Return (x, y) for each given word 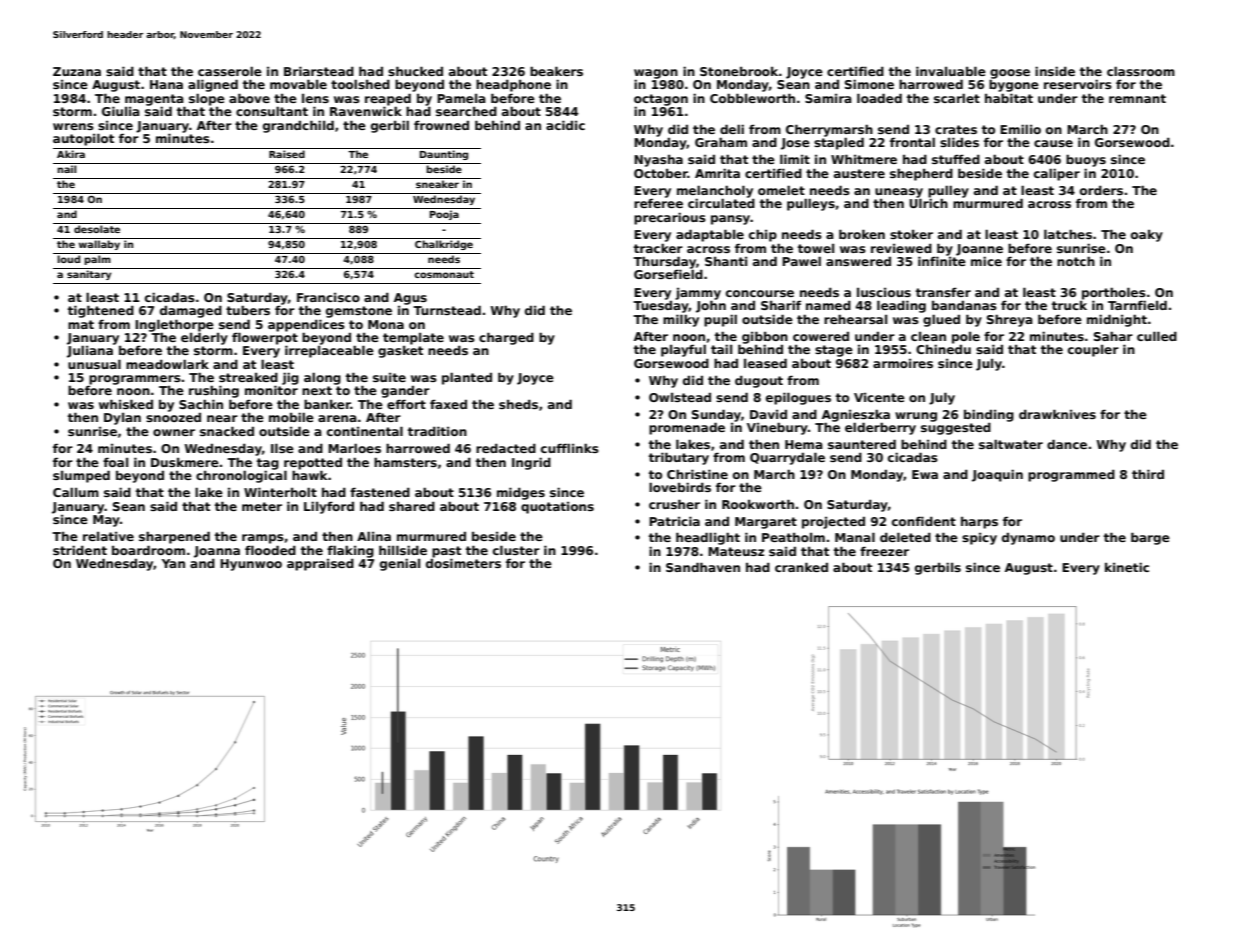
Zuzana (77, 71)
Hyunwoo (251, 565)
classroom (1141, 71)
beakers (556, 71)
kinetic (1127, 567)
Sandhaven (703, 567)
